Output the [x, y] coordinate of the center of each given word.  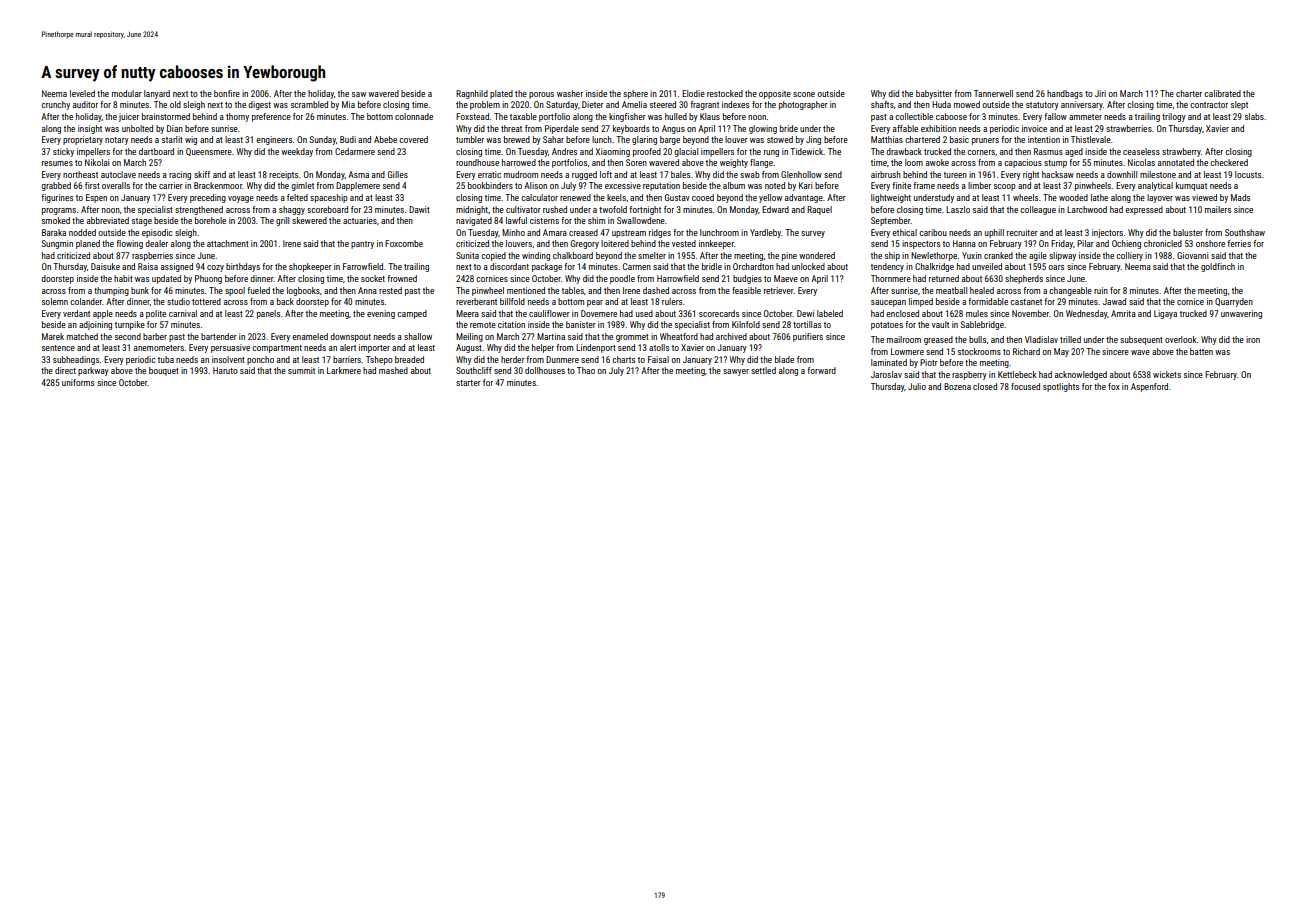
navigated [474, 221]
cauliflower [549, 313]
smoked [56, 220]
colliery [1129, 256]
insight [90, 129]
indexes [735, 104]
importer [374, 348]
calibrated [1222, 93]
